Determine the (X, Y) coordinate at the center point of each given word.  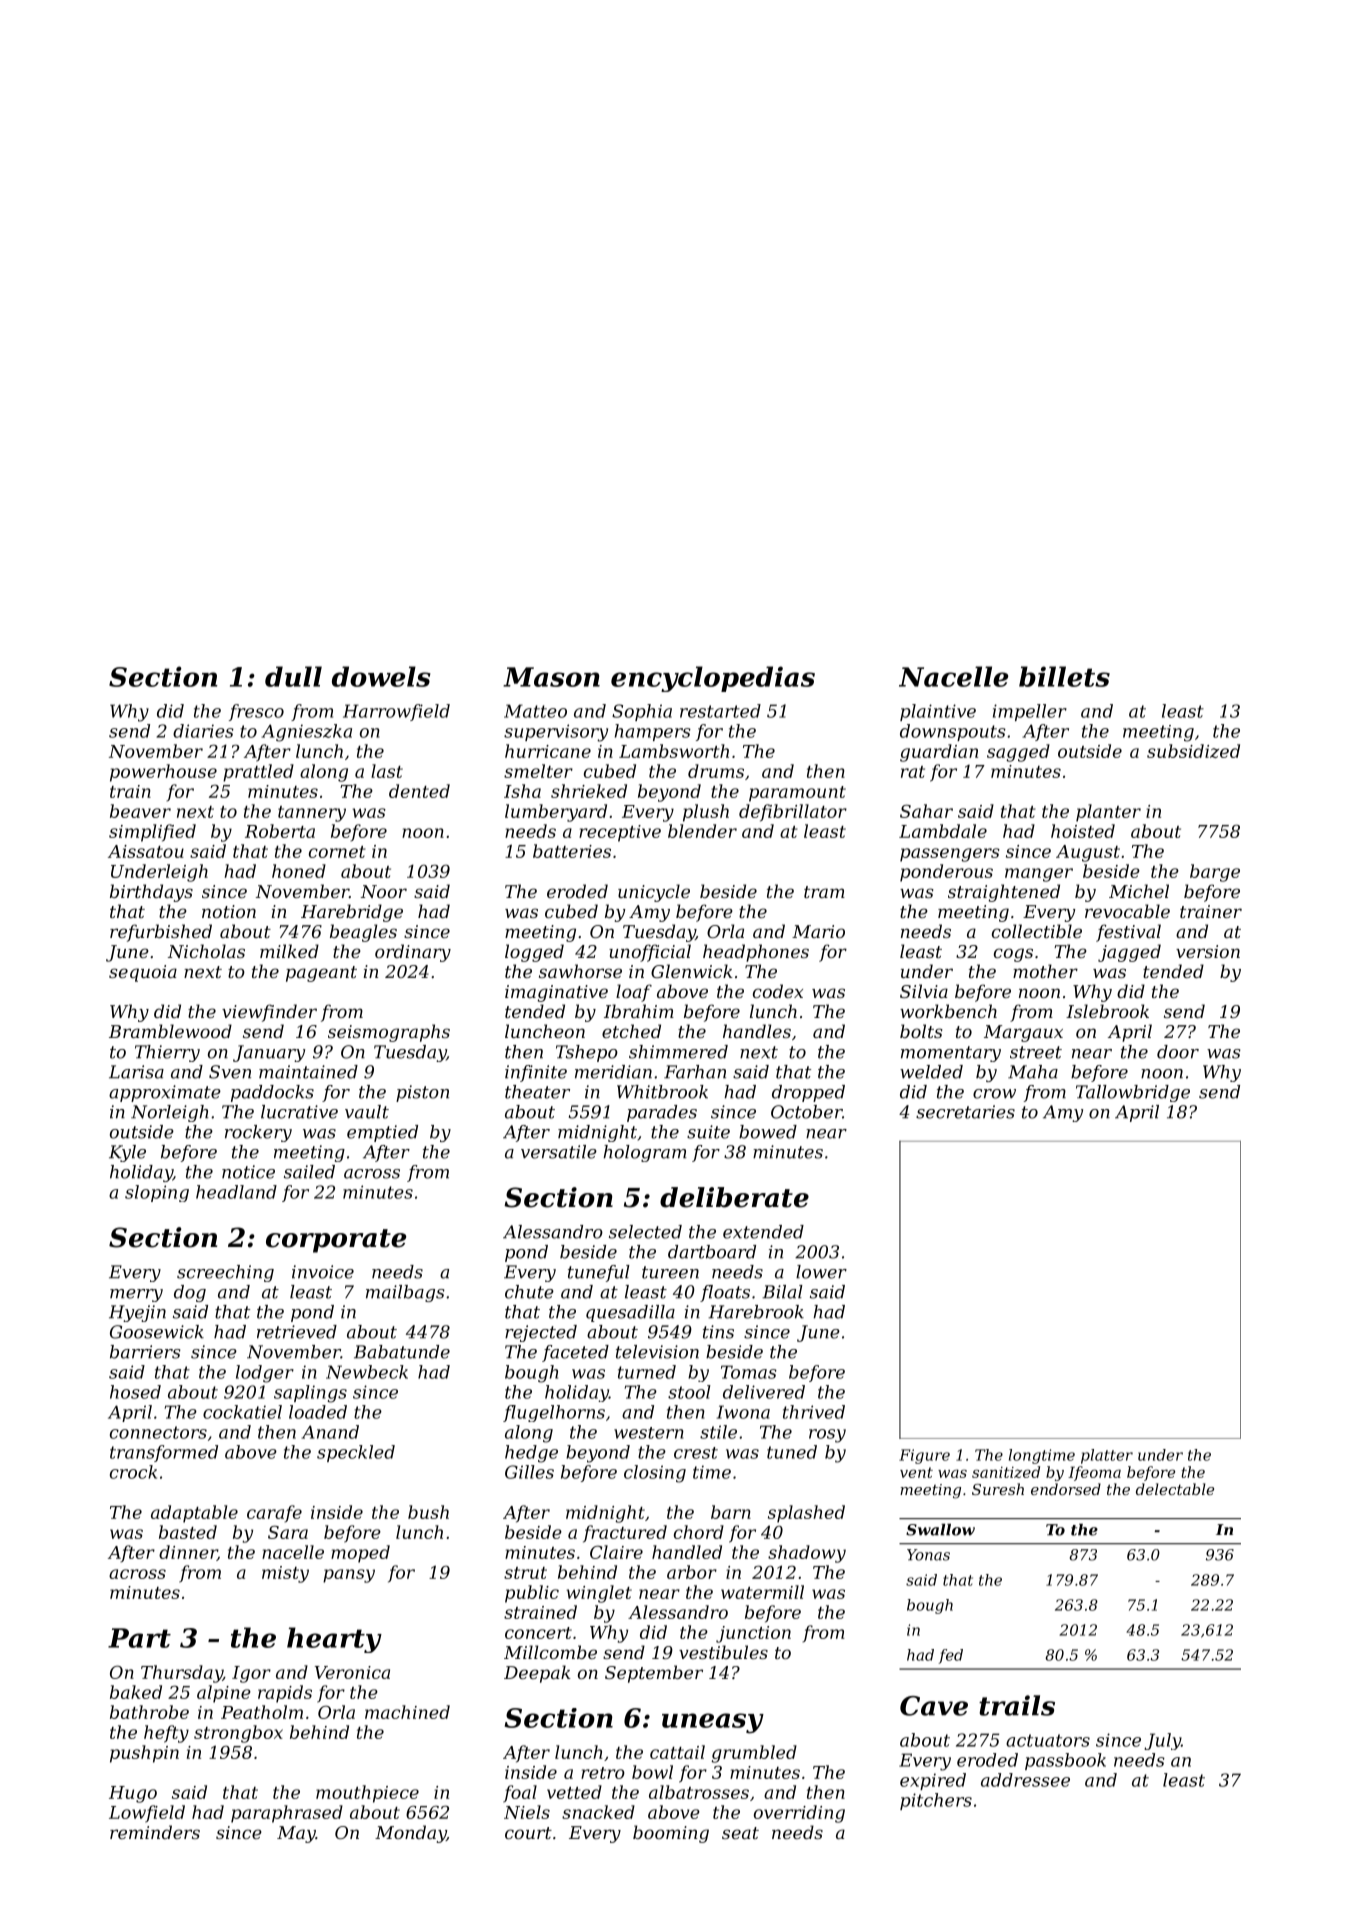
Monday (410, 1834)
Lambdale (943, 831)
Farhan (695, 1072)
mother (1045, 971)
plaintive (938, 712)
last (387, 771)
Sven (230, 1072)
